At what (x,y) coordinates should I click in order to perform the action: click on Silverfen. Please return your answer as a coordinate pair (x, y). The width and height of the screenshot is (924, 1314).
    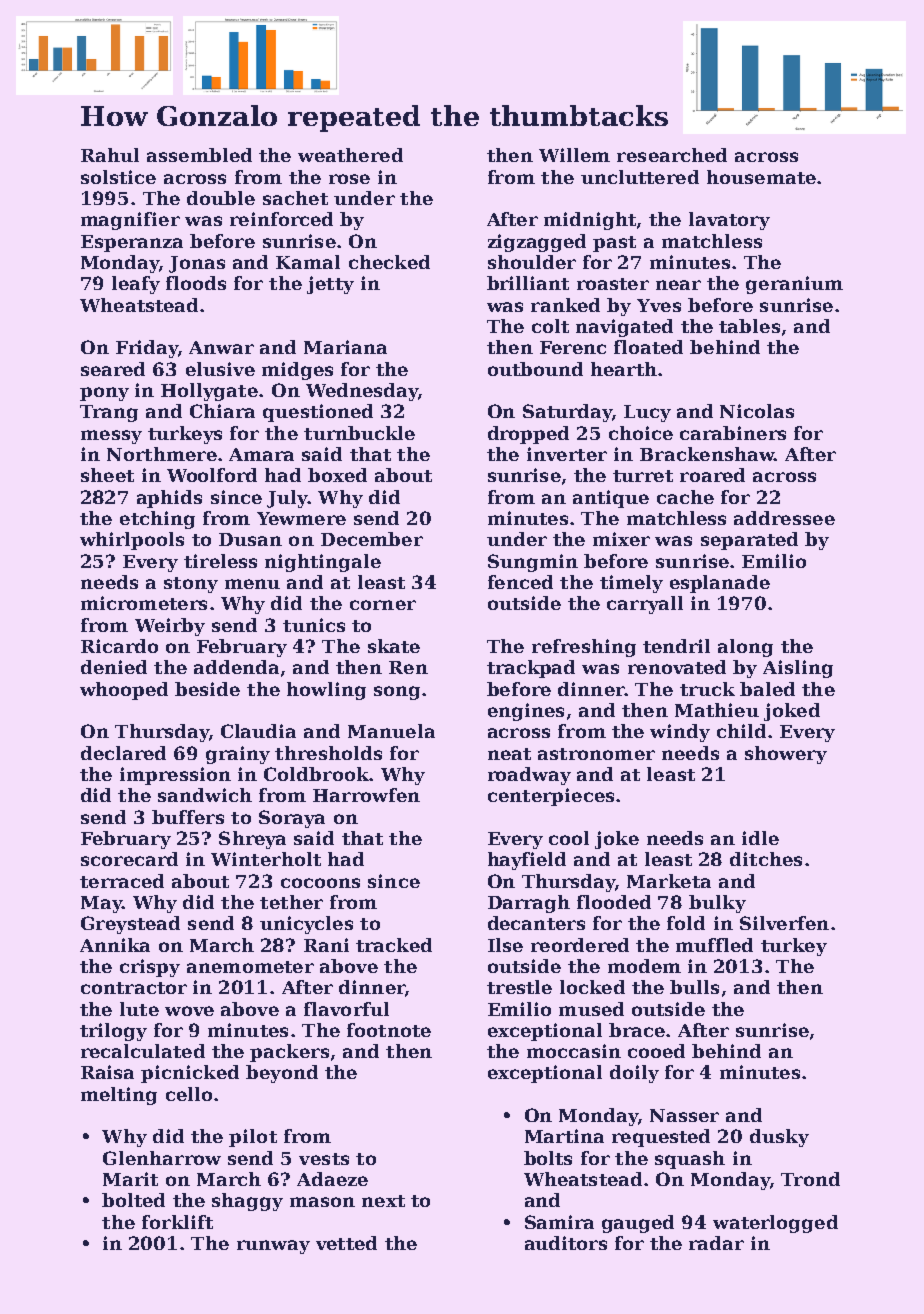
    Looking at the image, I should click on (784, 923).
